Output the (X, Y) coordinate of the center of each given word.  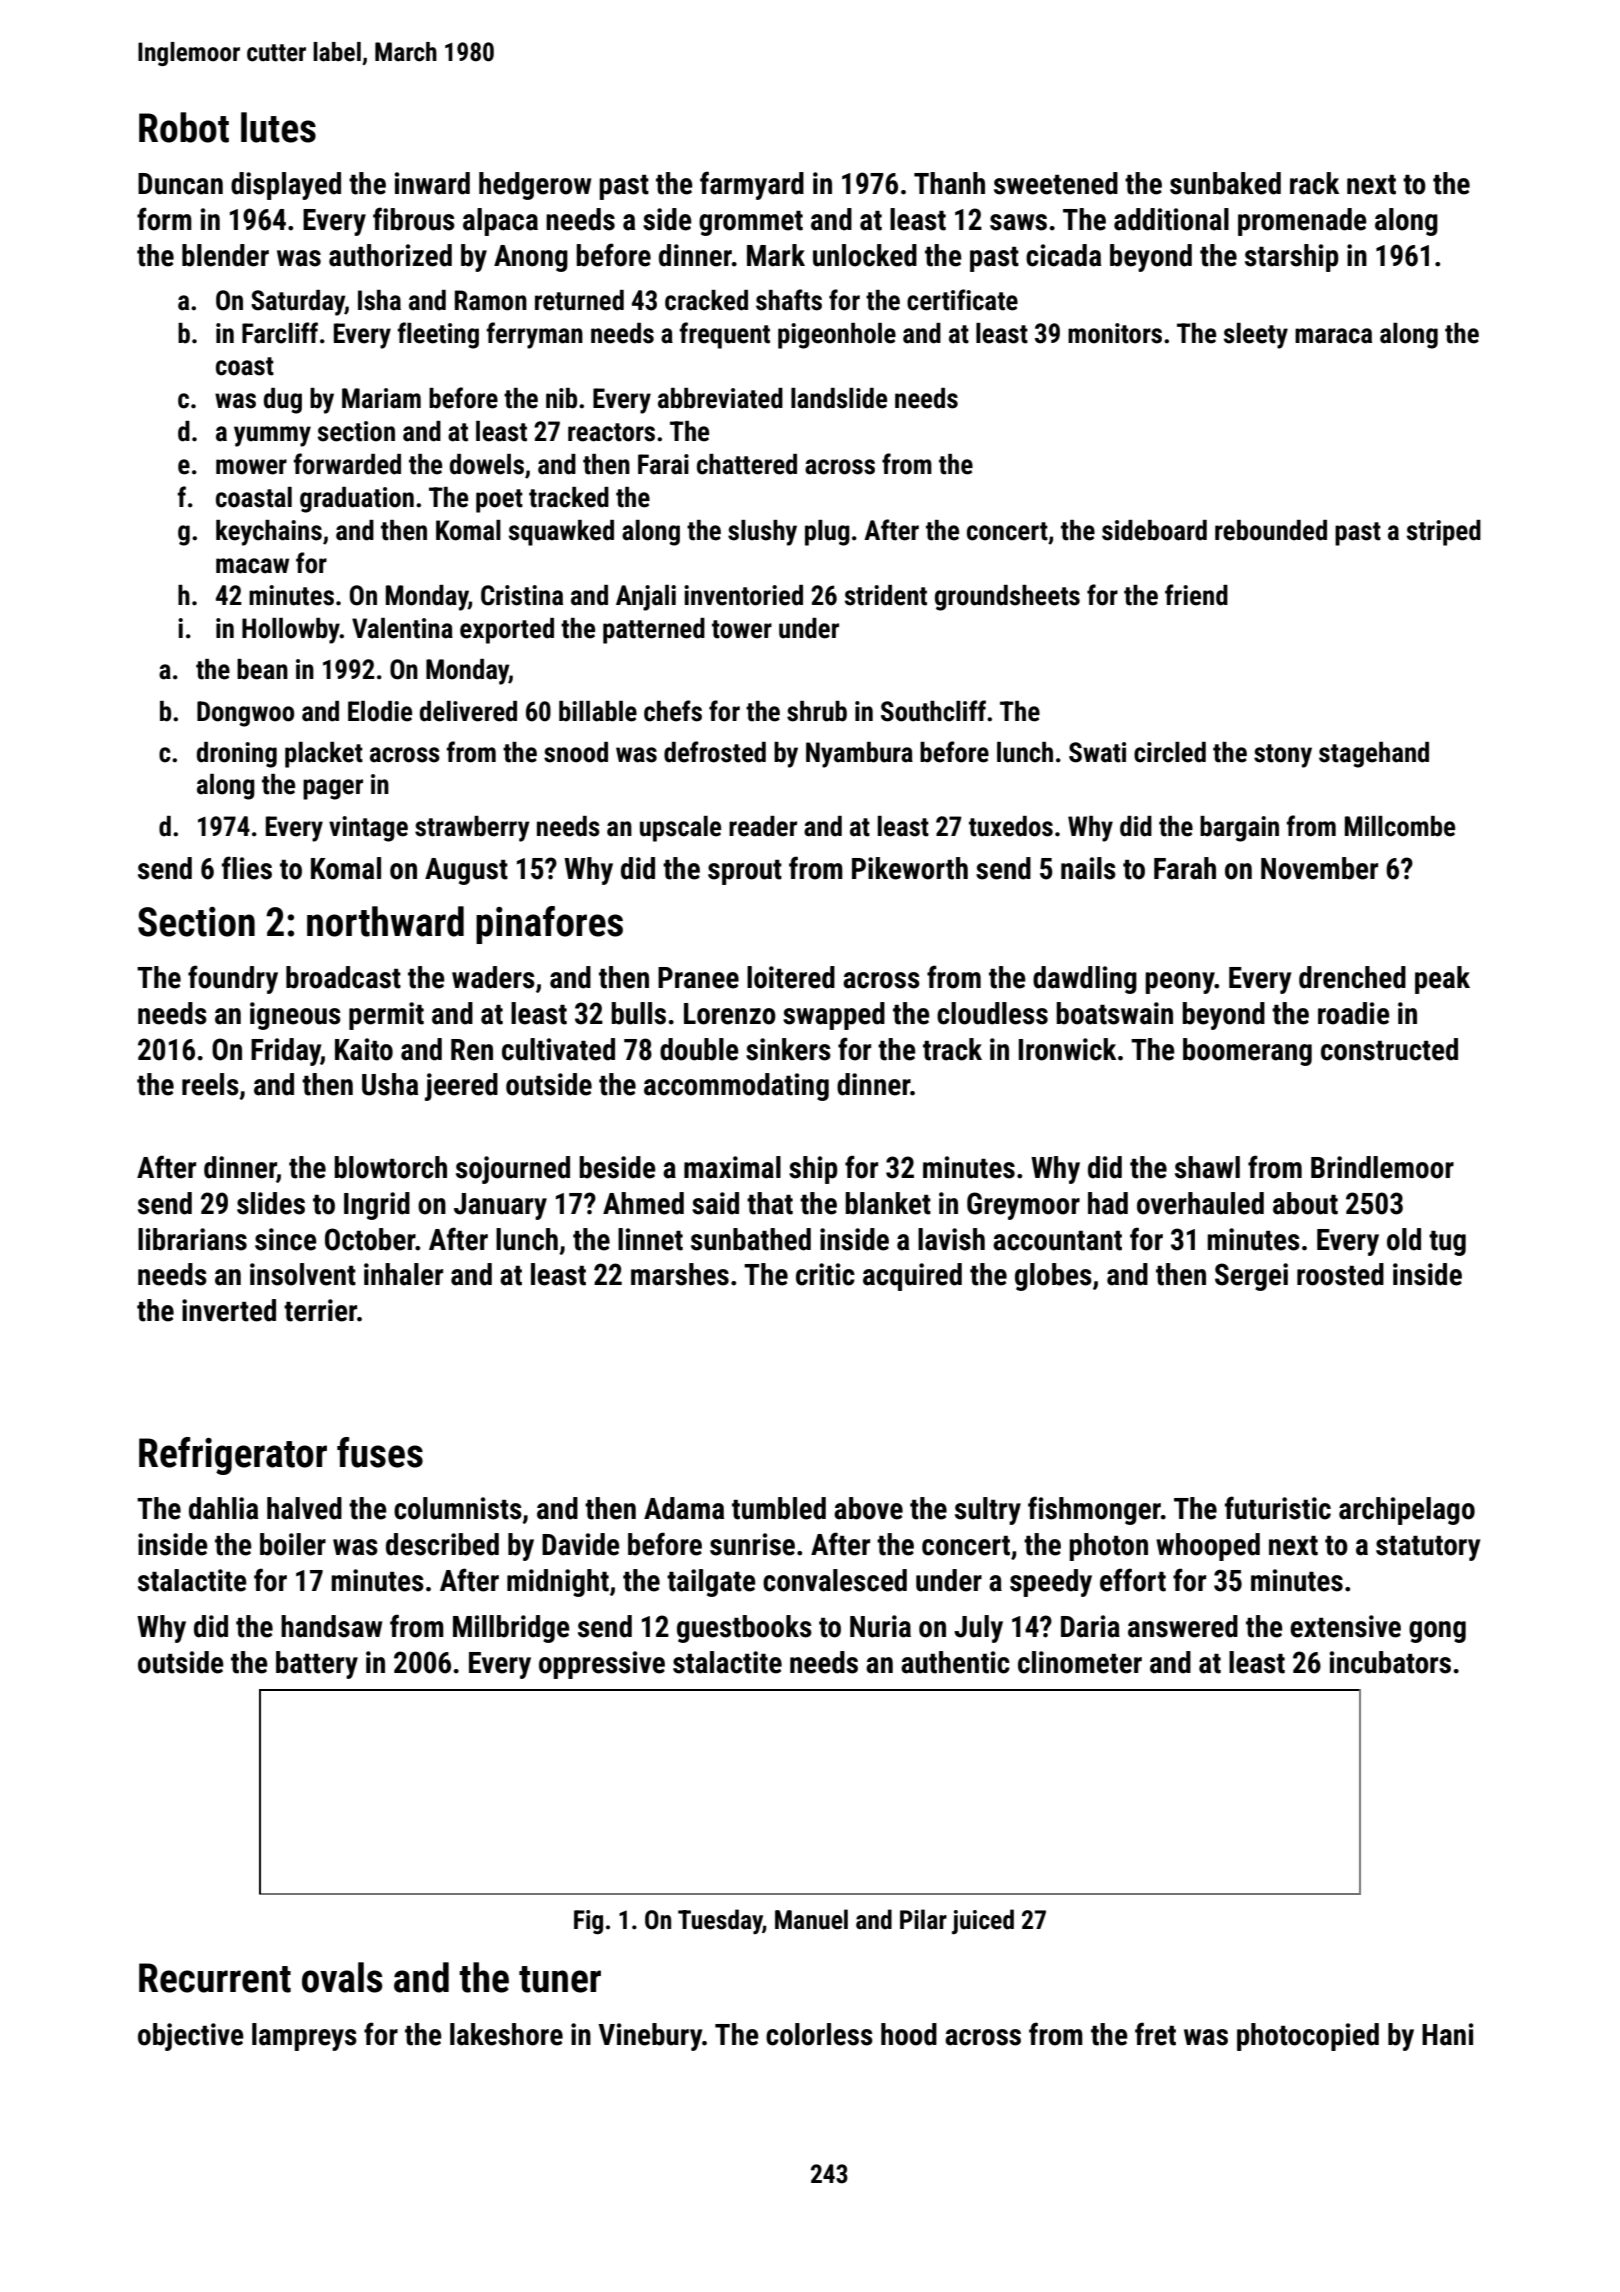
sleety (1256, 336)
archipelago (1407, 1511)
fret (1155, 2034)
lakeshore (506, 2034)
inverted (229, 1310)
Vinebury (650, 2037)
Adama (684, 1508)
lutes (278, 127)
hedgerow (535, 186)
